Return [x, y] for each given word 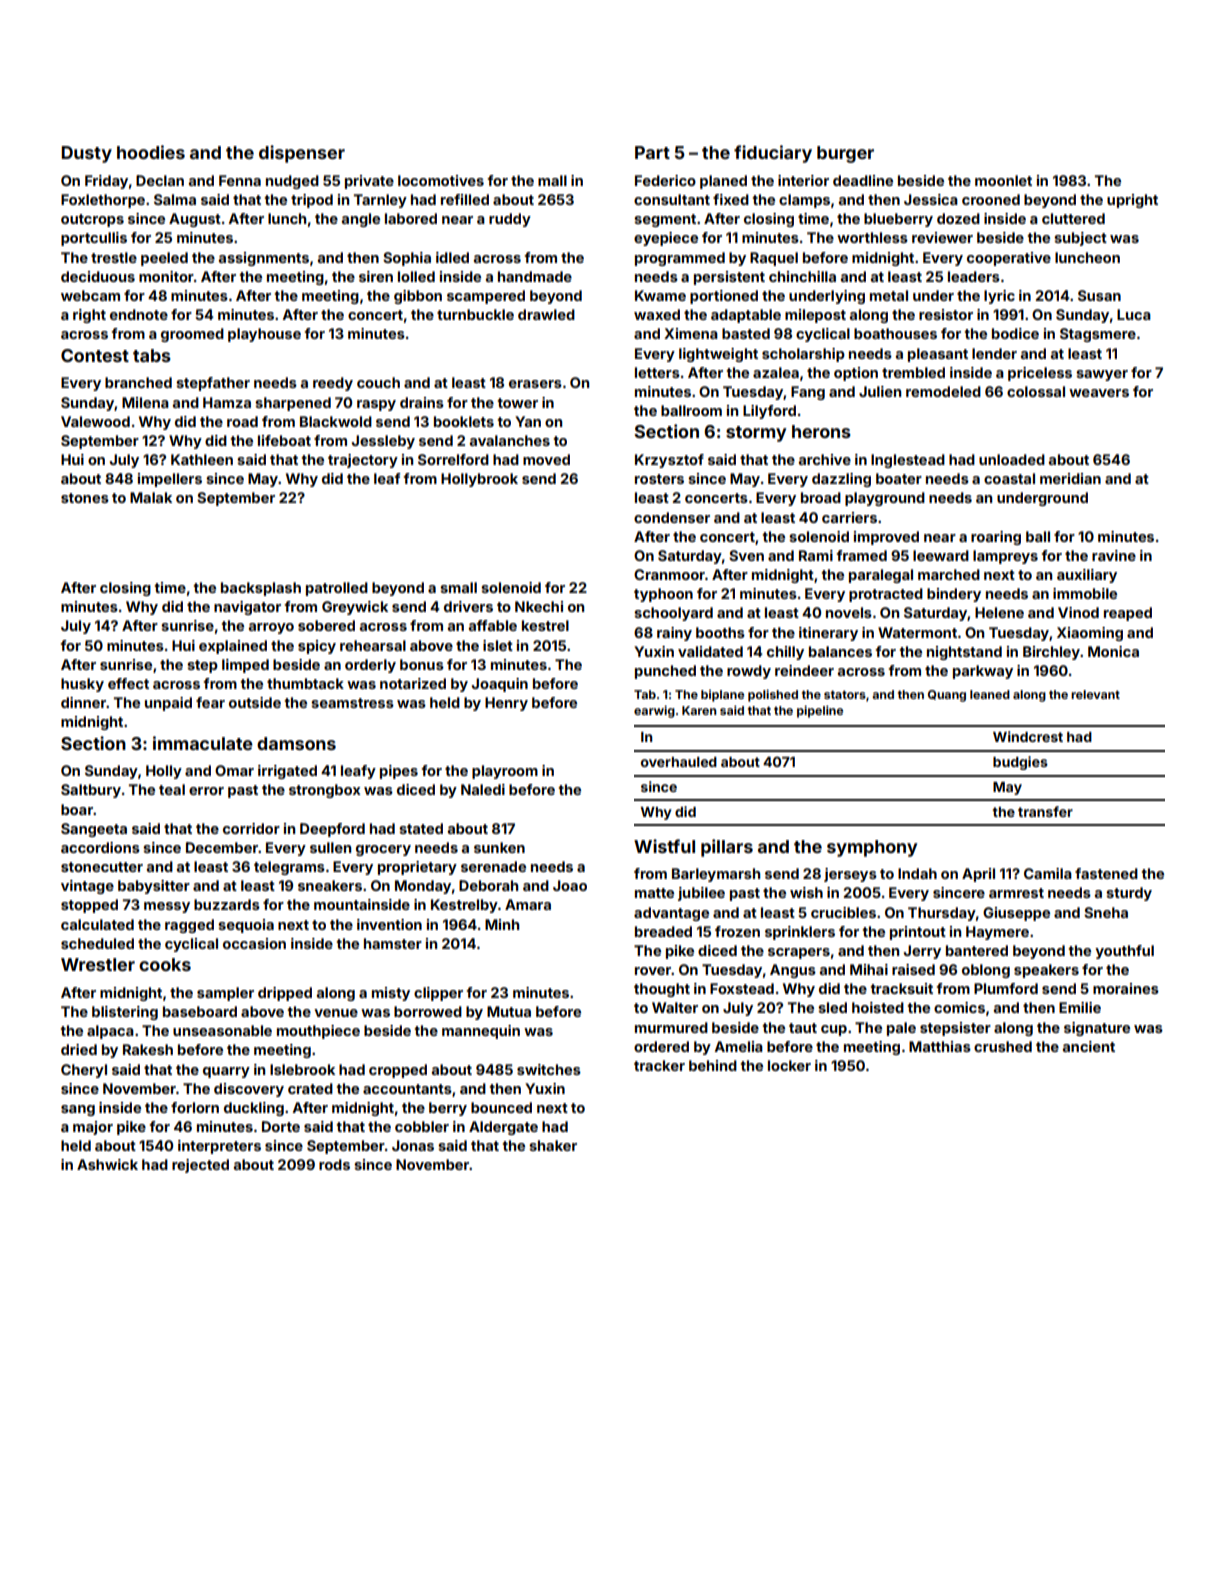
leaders [974, 276]
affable [493, 625]
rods [334, 1164]
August [195, 220]
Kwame [660, 295]
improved [886, 538]
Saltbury [91, 791]
